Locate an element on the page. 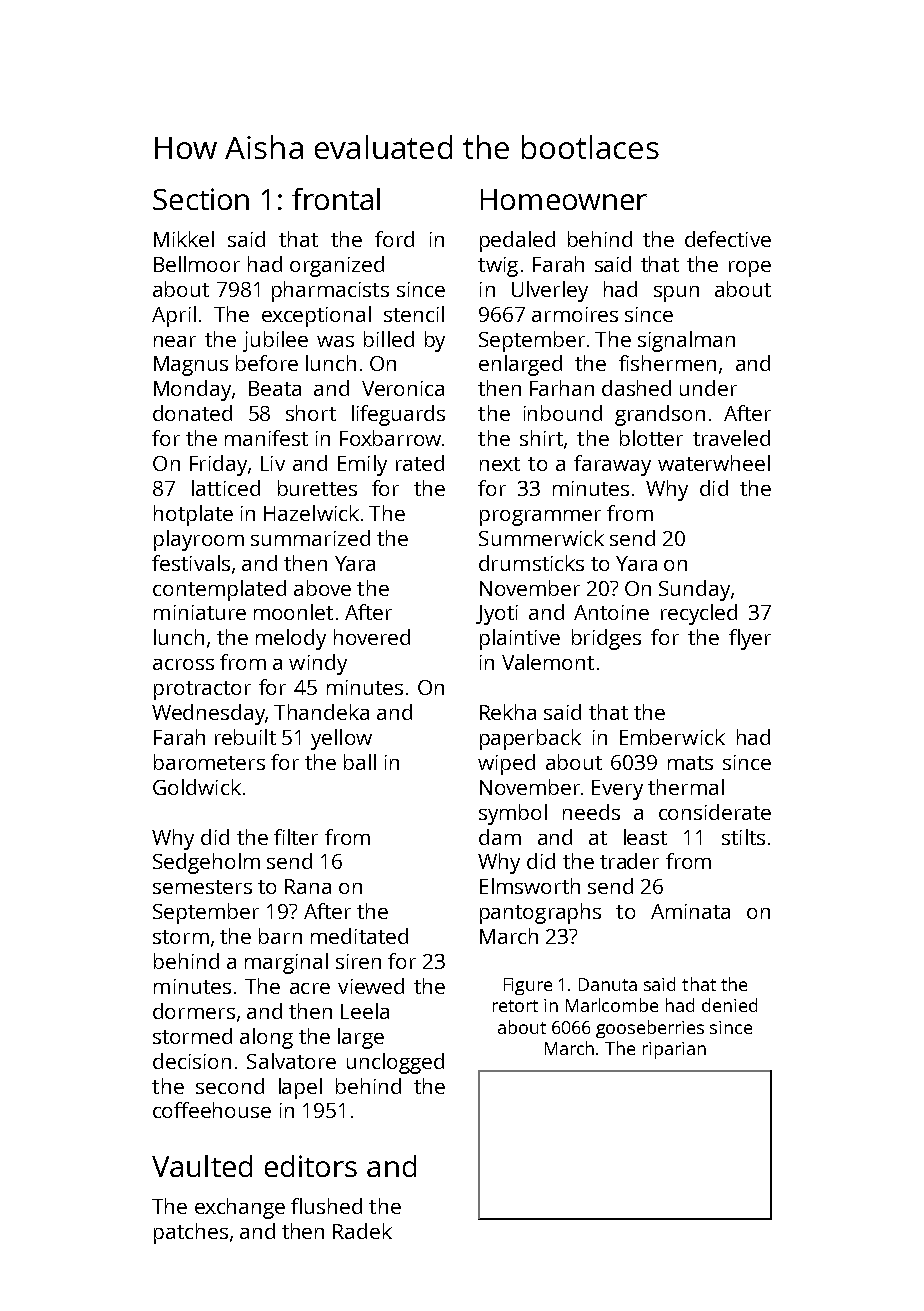 Image resolution: width=924 pixels, height=1311 pixels. summarized is located at coordinates (310, 538).
